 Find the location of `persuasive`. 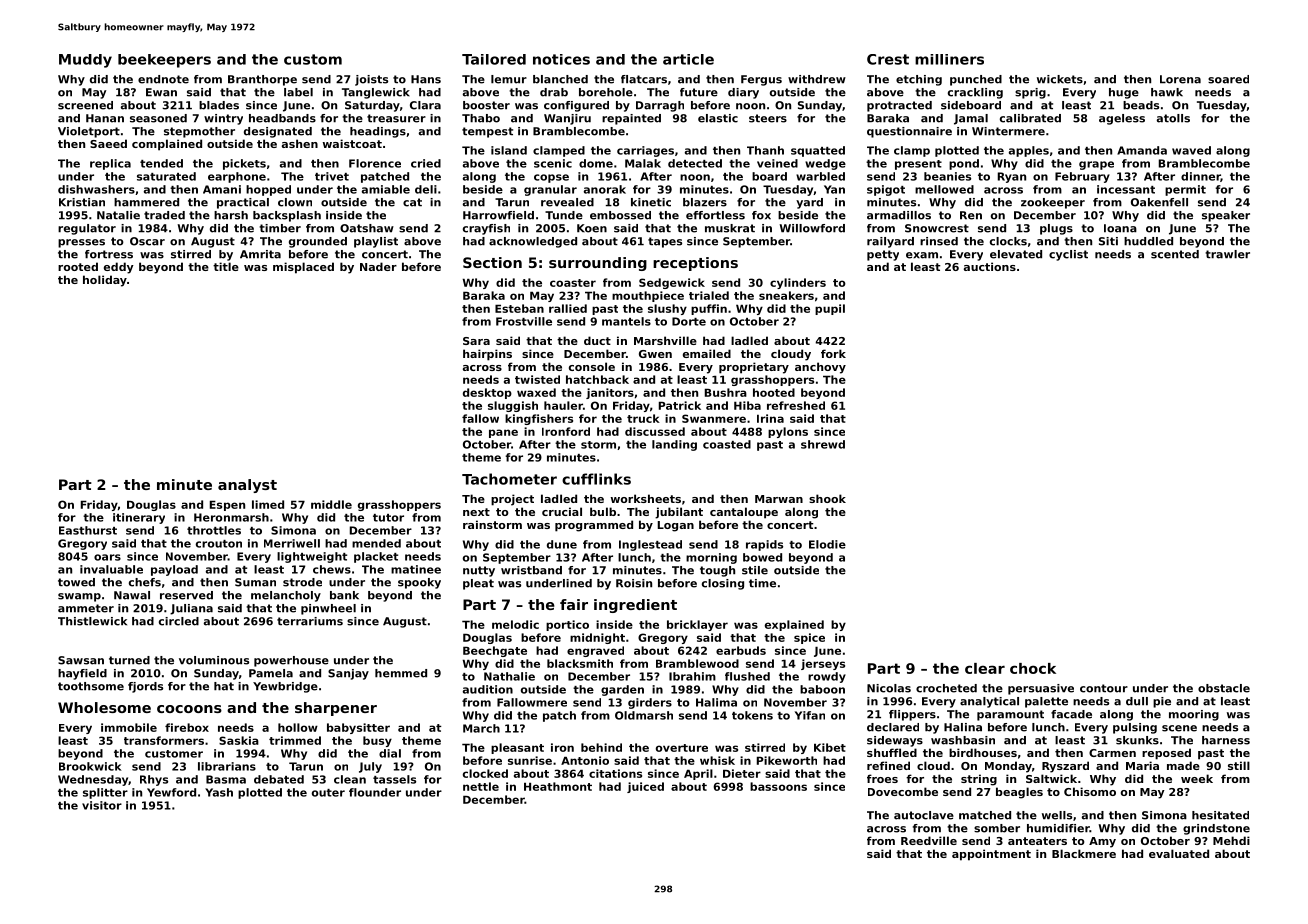

persuasive is located at coordinates (1041, 689).
